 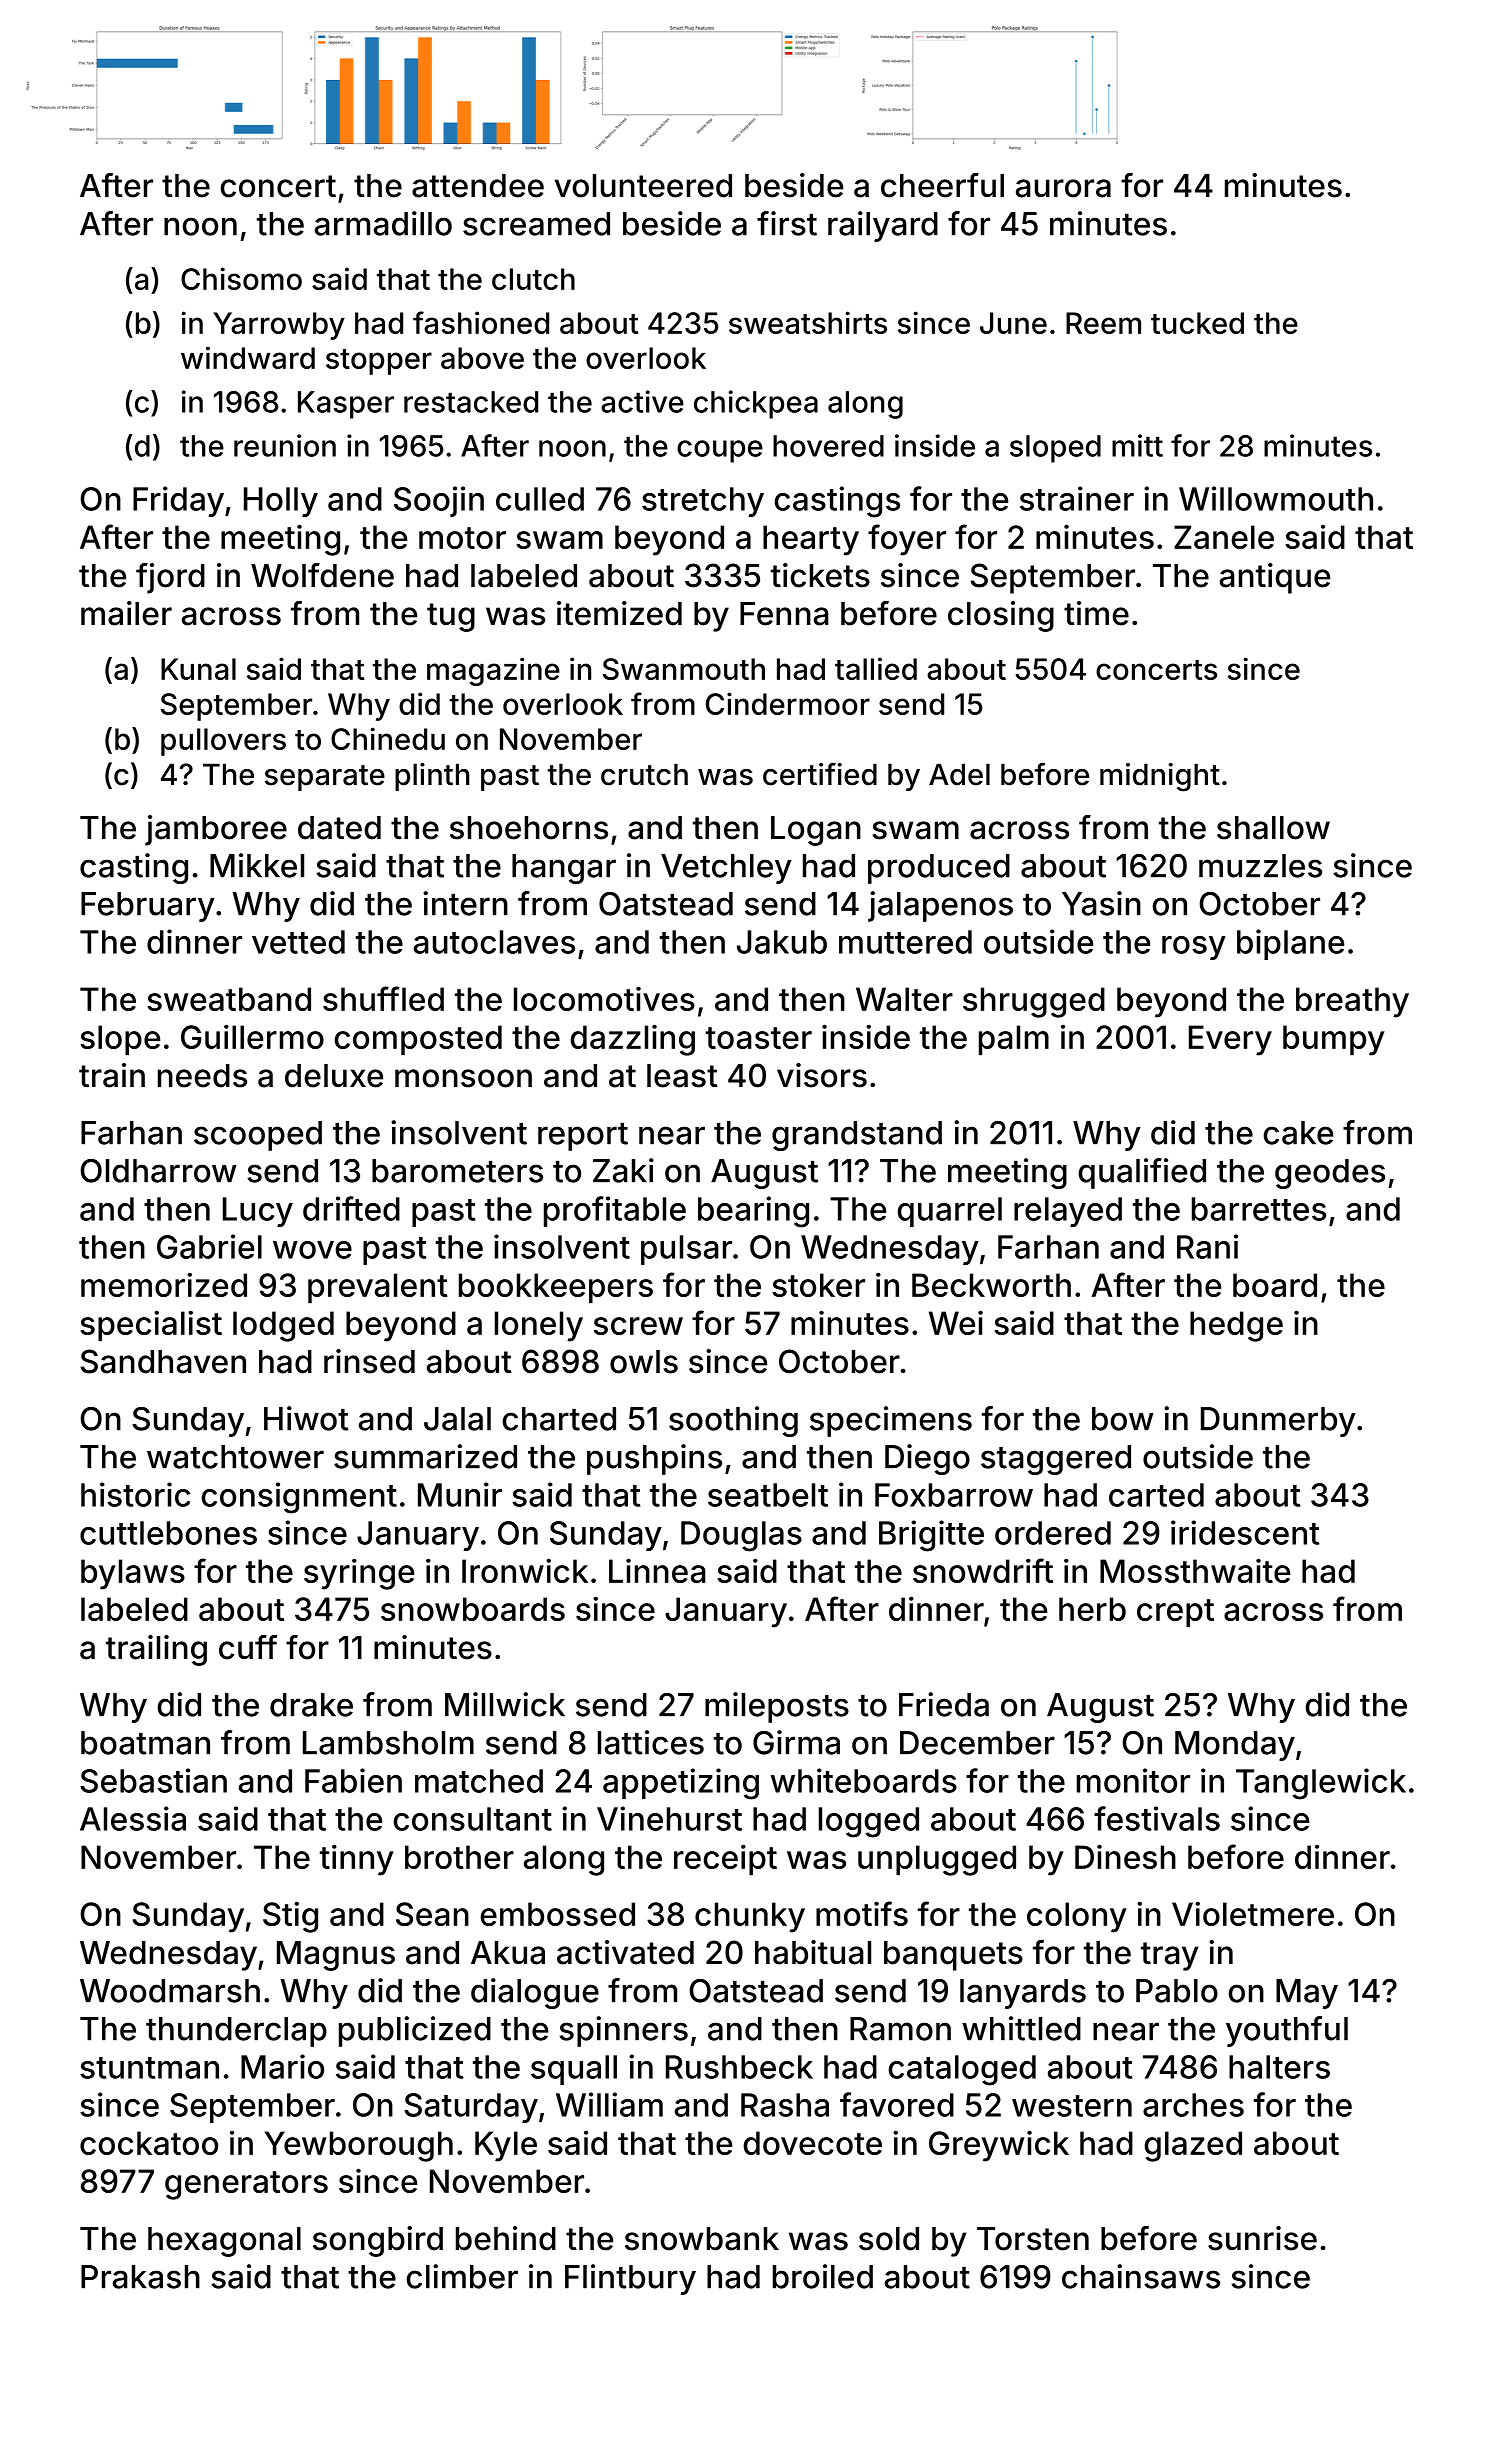 What do you see at coordinates (1334, 1040) in the screenshot?
I see `bumpy` at bounding box center [1334, 1040].
